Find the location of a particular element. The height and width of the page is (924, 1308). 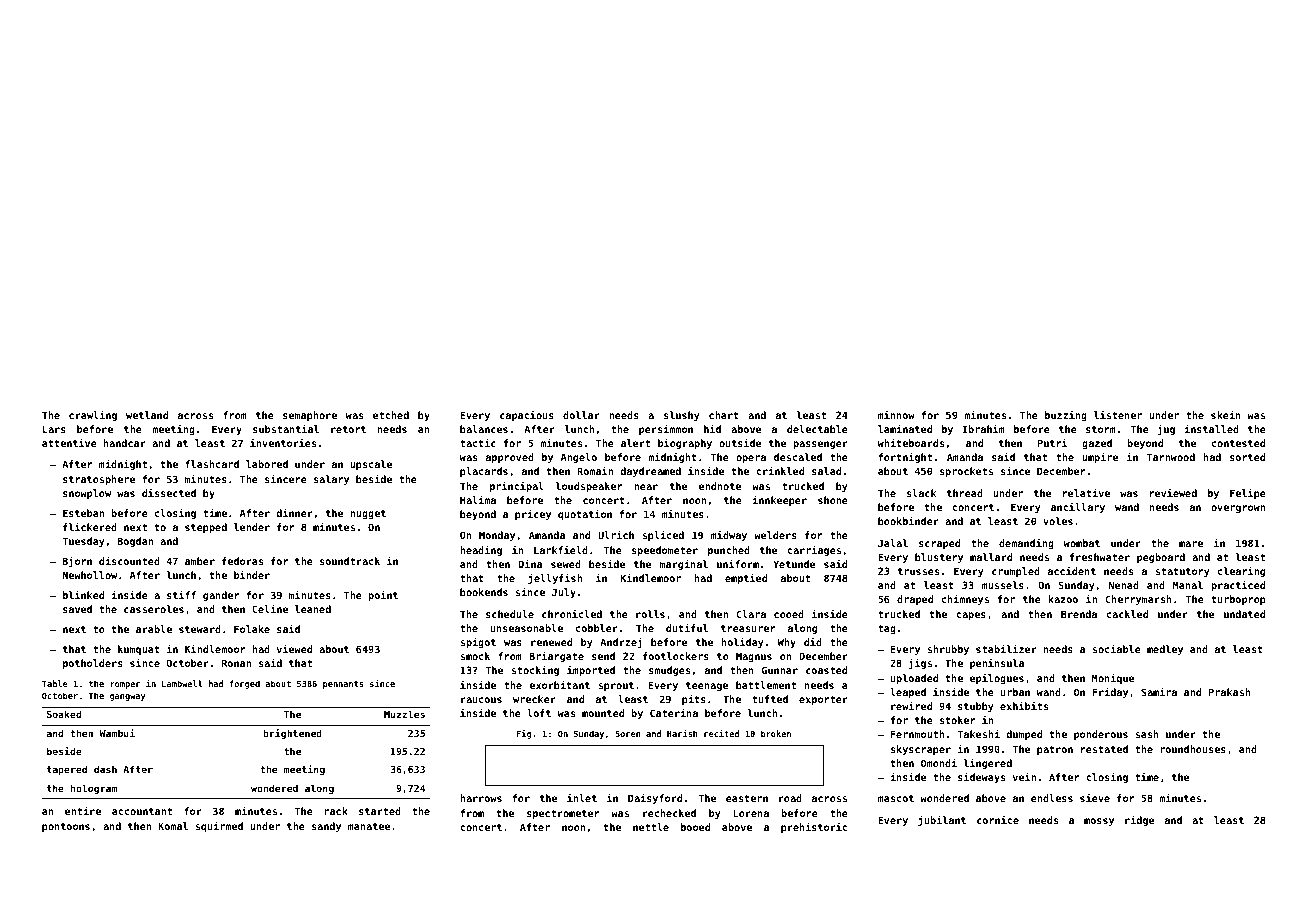

mare is located at coordinates (1191, 544).
